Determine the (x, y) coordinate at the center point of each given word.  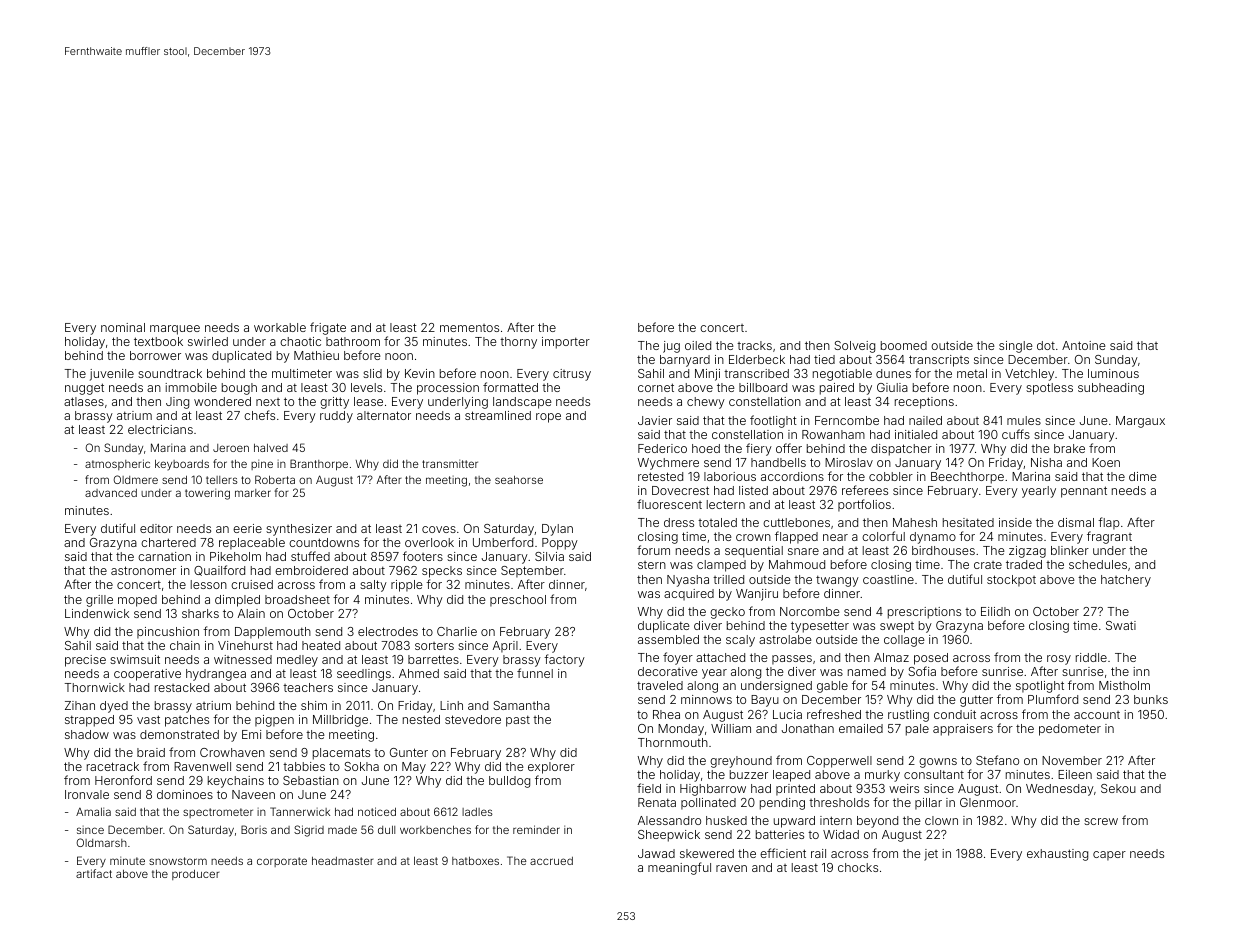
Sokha (361, 766)
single (1016, 347)
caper (1109, 856)
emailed (861, 728)
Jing (177, 403)
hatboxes (475, 861)
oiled (698, 345)
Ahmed (419, 673)
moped (137, 601)
